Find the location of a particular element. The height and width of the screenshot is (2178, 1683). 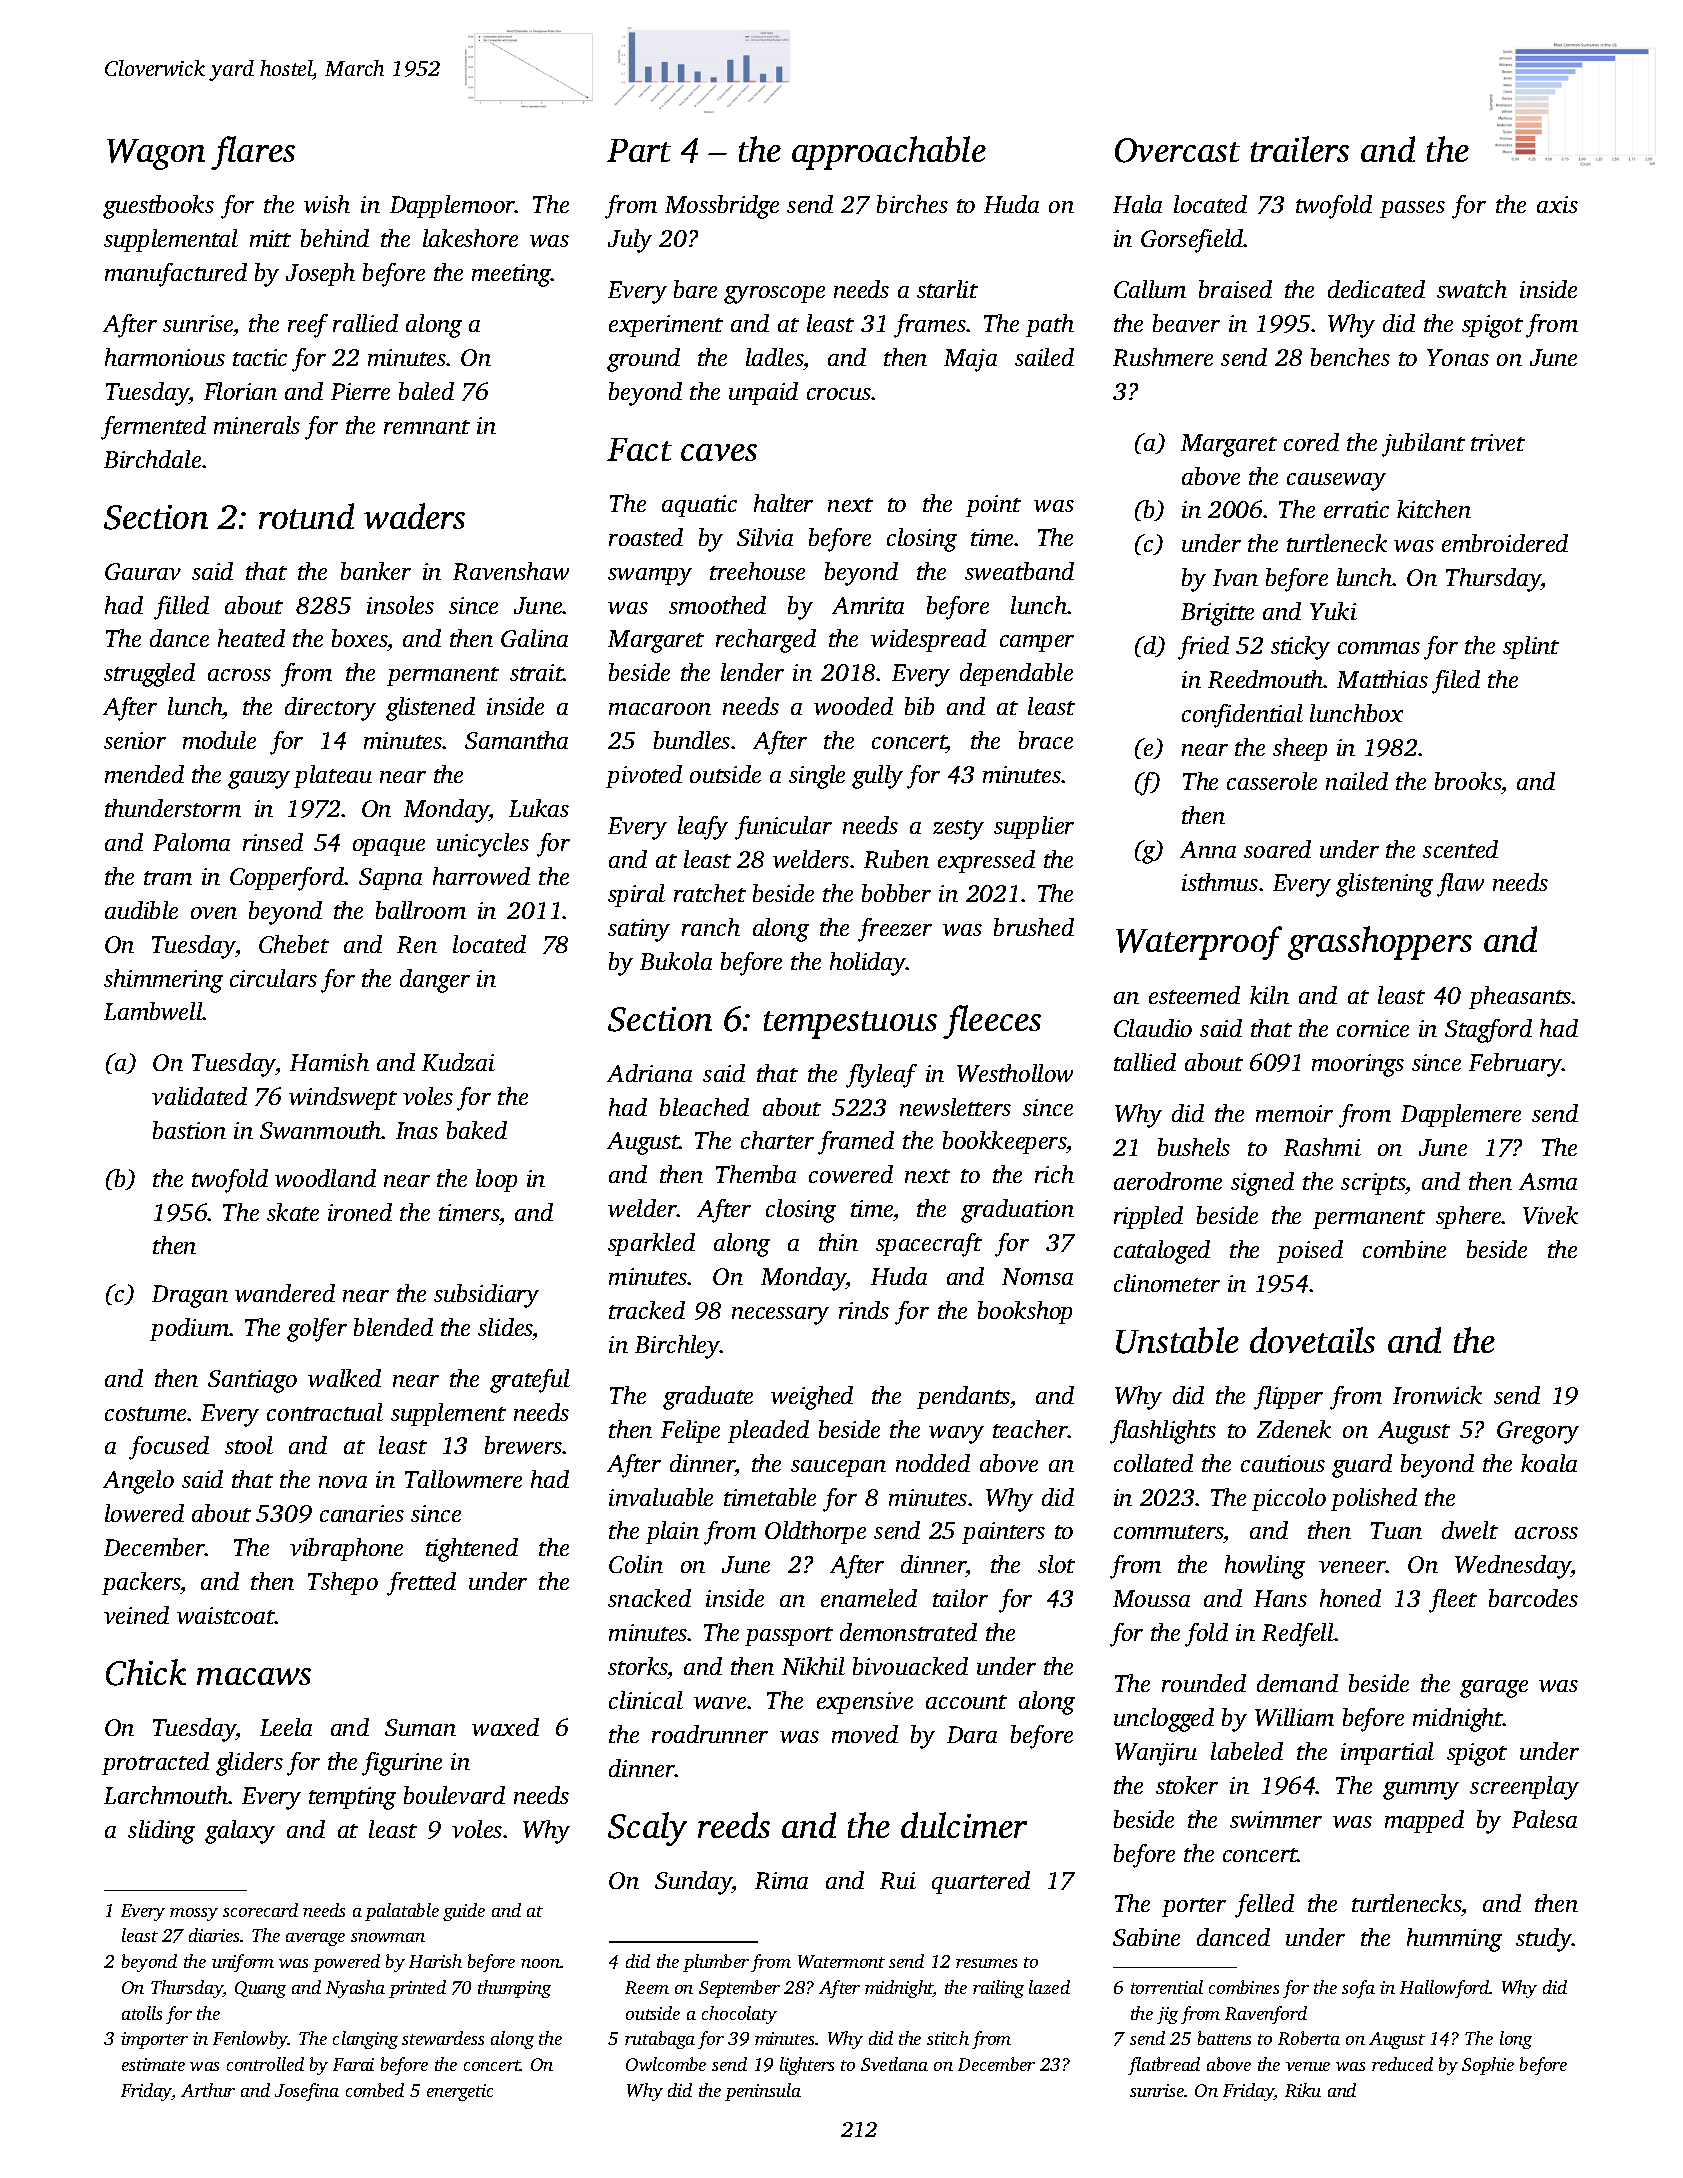

gummy is located at coordinates (1421, 1791).
